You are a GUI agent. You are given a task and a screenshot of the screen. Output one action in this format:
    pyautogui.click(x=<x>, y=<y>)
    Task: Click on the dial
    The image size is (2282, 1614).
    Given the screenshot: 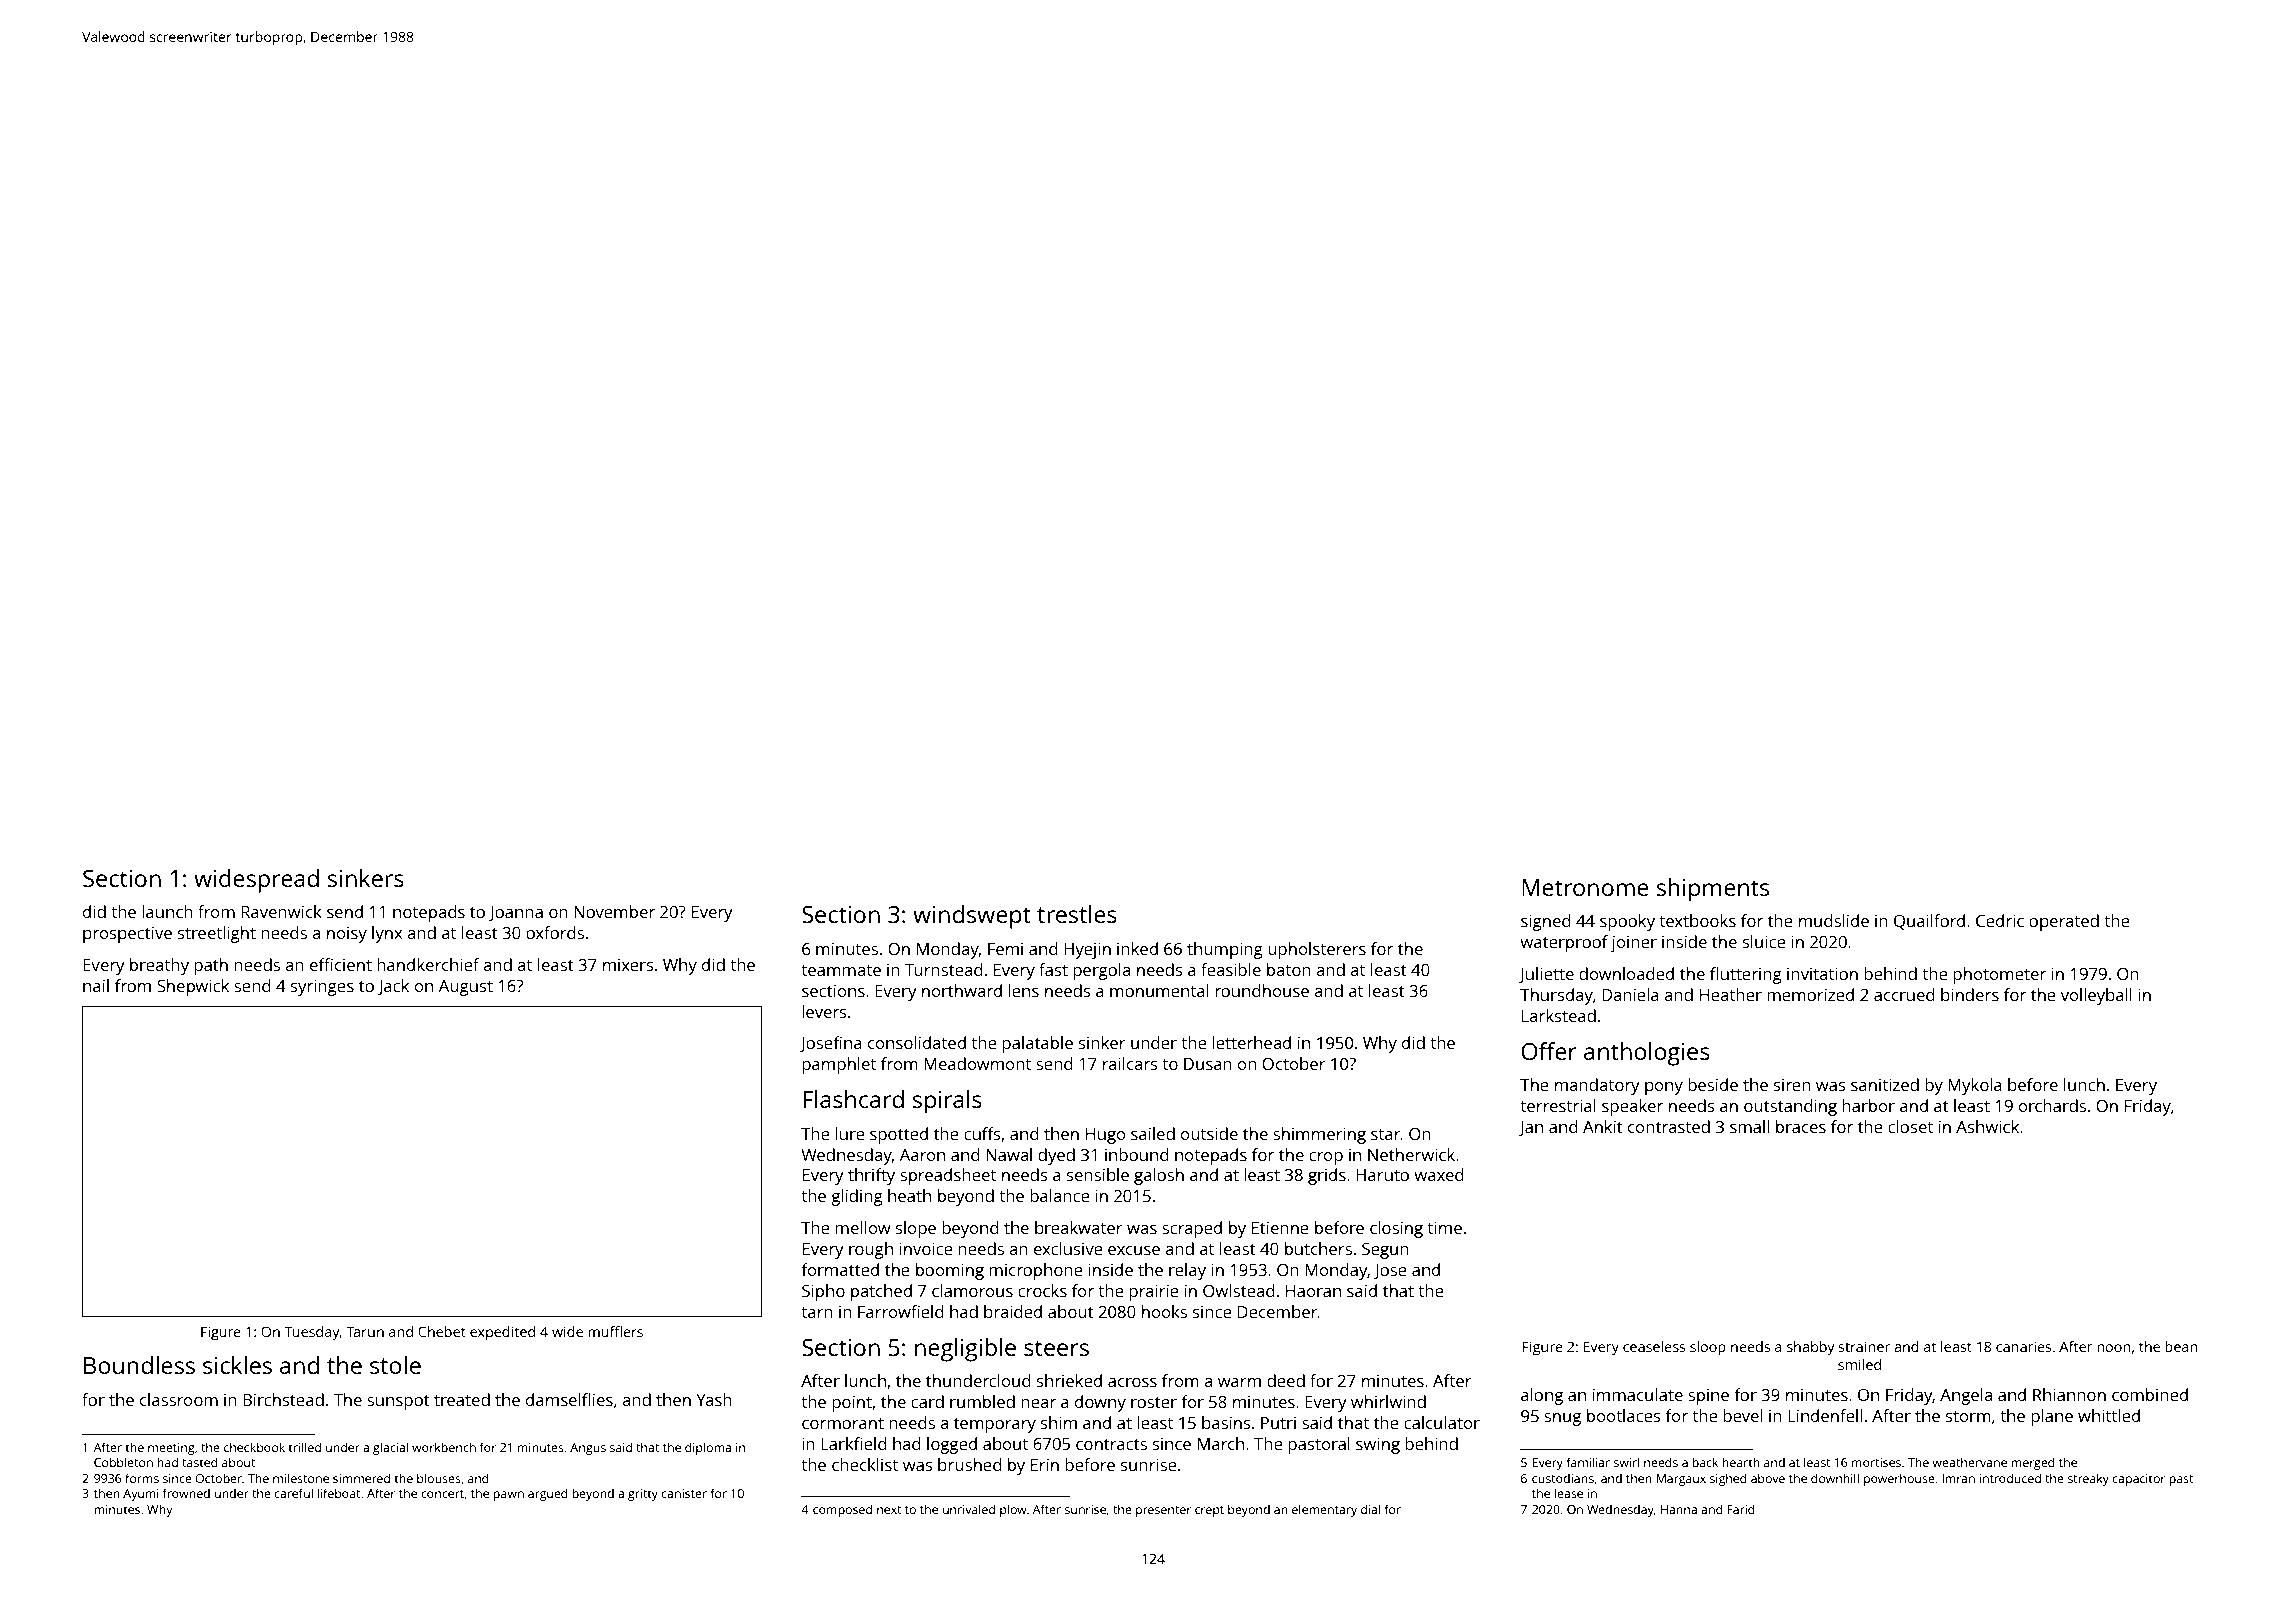 What is the action you would take?
    pyautogui.click(x=1370, y=1509)
